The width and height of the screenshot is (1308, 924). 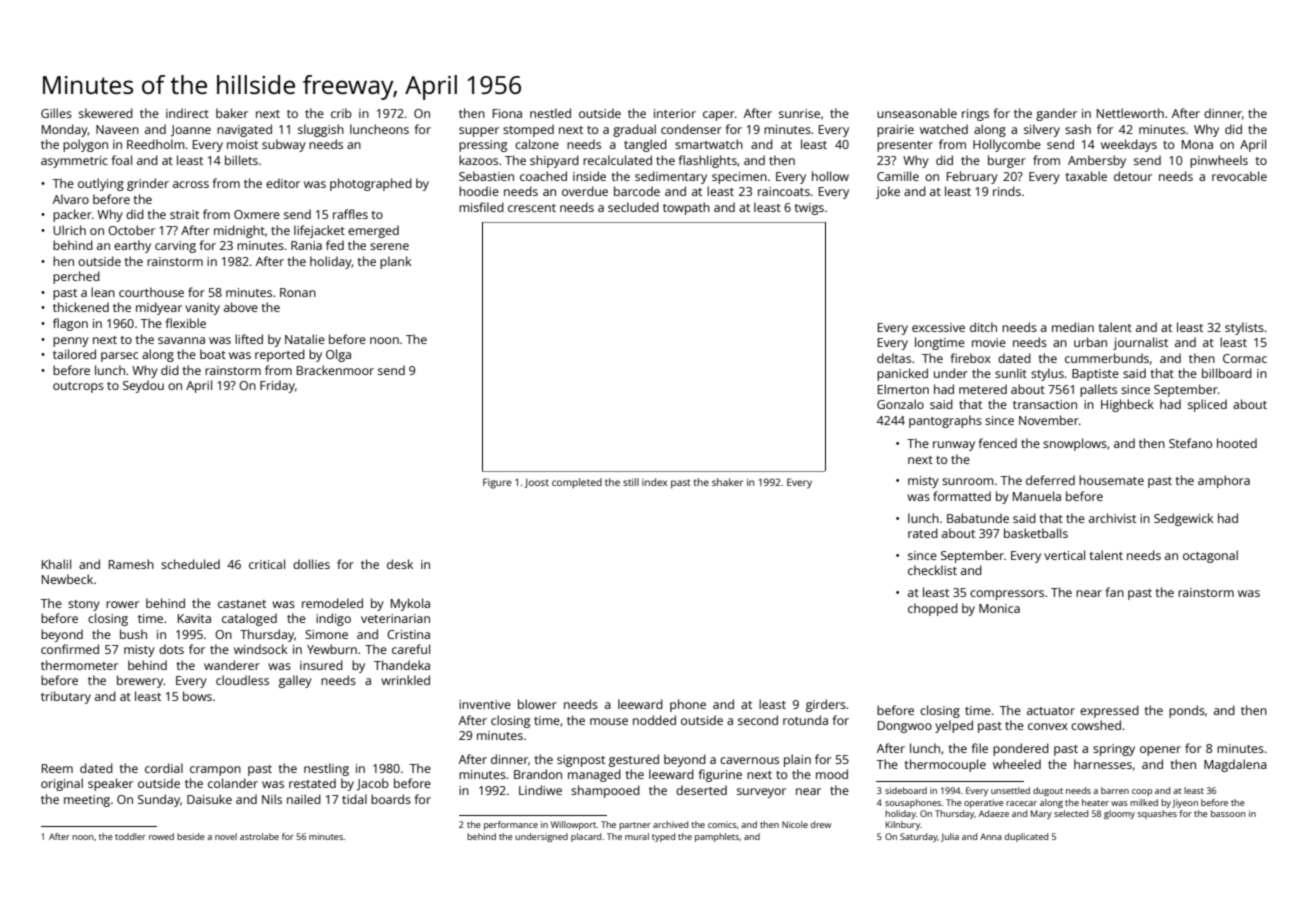 What do you see at coordinates (298, 292) in the screenshot?
I see `Ronan` at bounding box center [298, 292].
